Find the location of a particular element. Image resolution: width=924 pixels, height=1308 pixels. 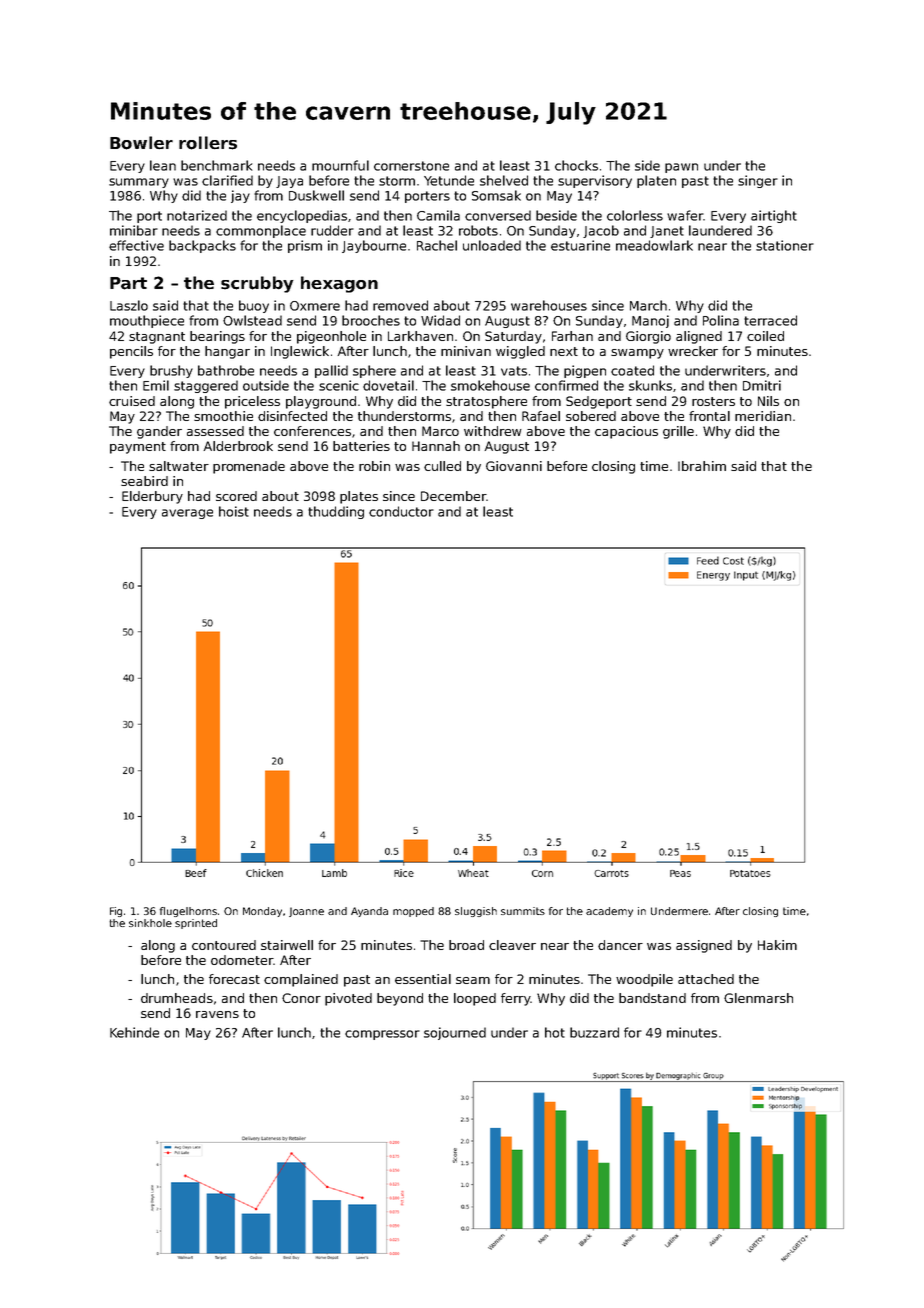

chocks is located at coordinates (576, 165).
